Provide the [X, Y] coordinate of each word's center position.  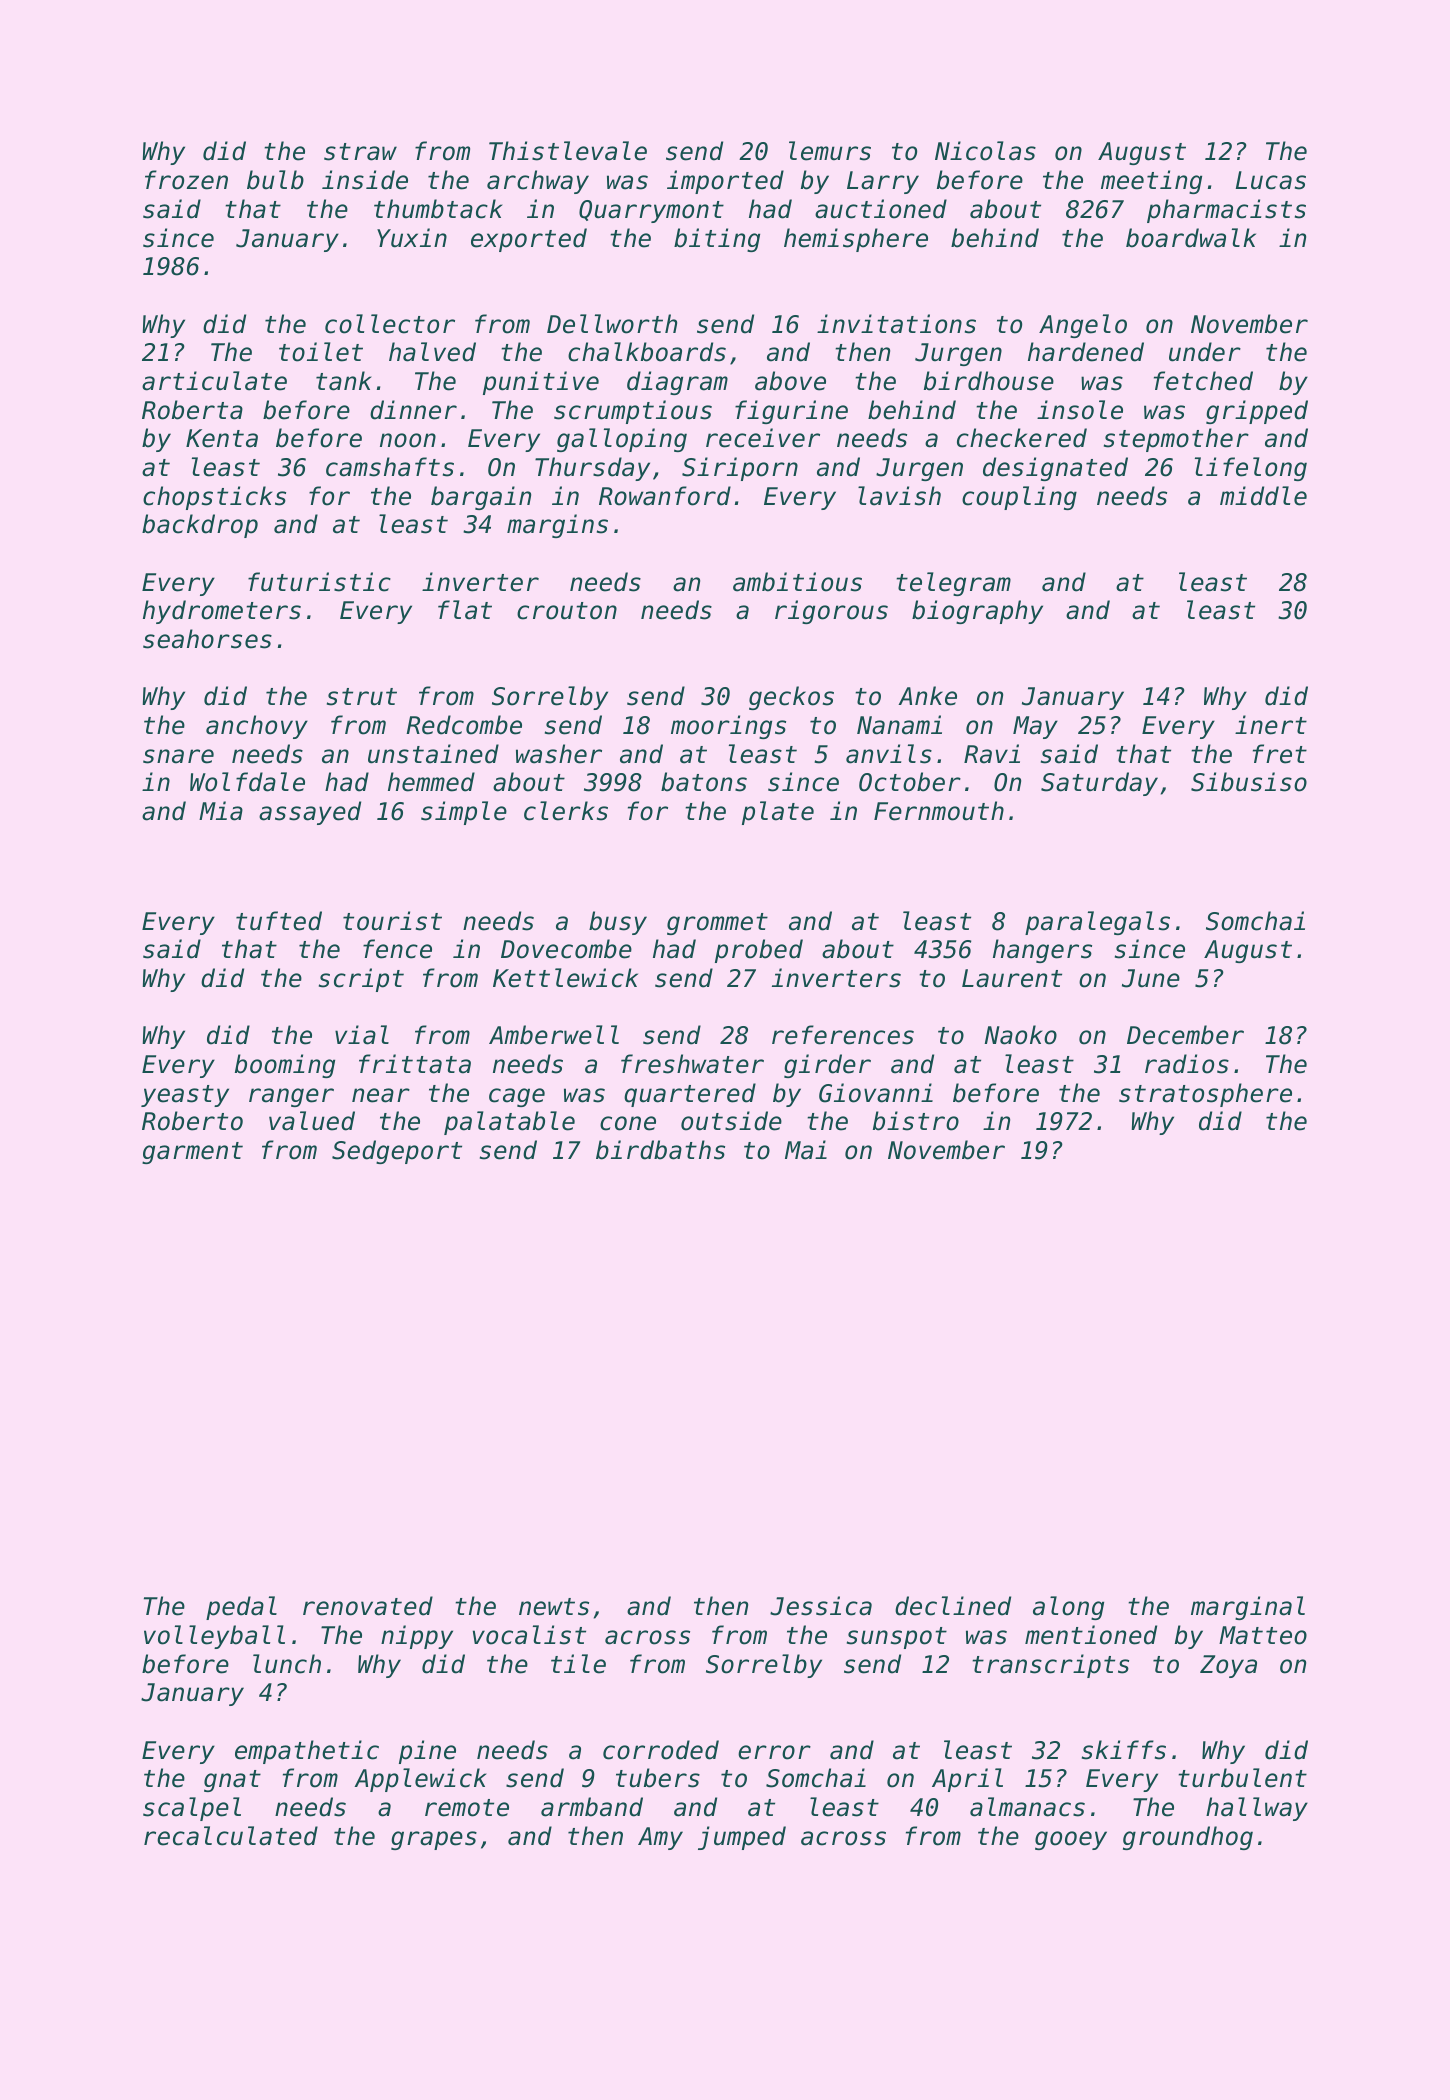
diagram [677, 383]
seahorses [207, 639]
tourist [392, 921]
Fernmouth [939, 811]
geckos [791, 698]
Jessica [821, 1606]
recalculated [231, 1836]
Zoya [1228, 1666]
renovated [368, 1606]
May [1035, 727]
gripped [1257, 412]
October [910, 782]
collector [390, 324]
